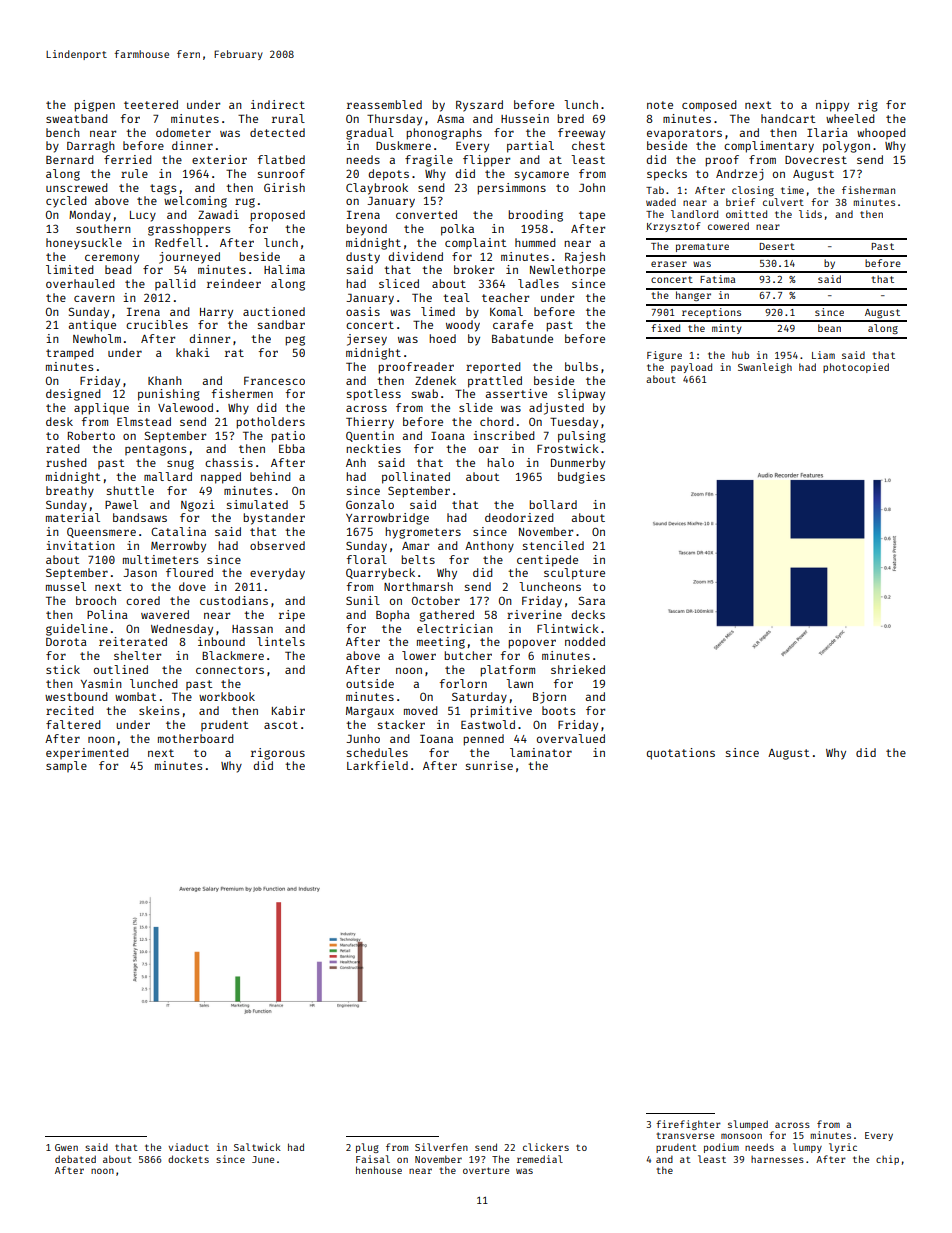  Describe the element at coordinates (66, 1147) in the page. I see `Gwen` at that location.
